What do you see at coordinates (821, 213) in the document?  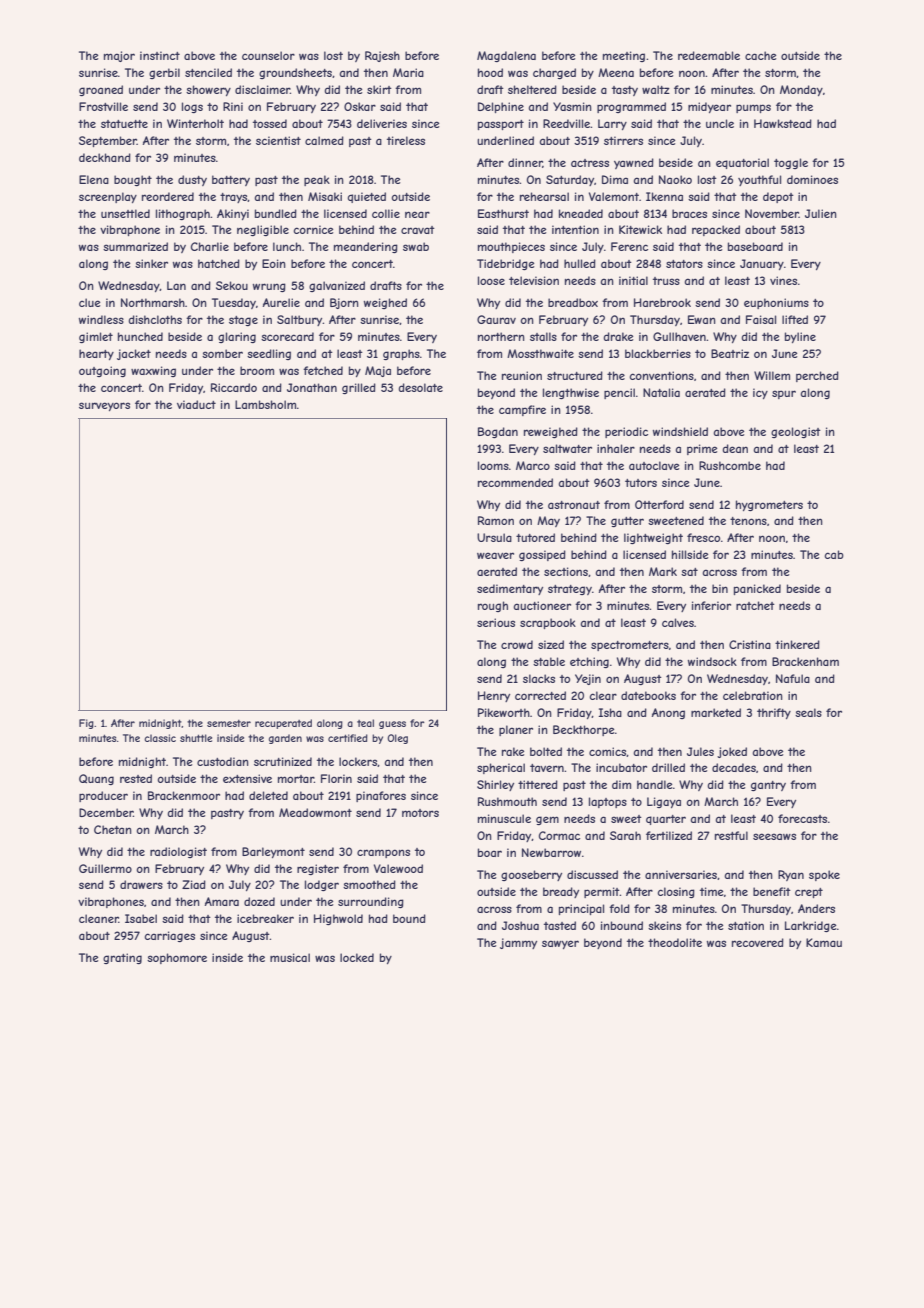 I see `Julien` at bounding box center [821, 213].
